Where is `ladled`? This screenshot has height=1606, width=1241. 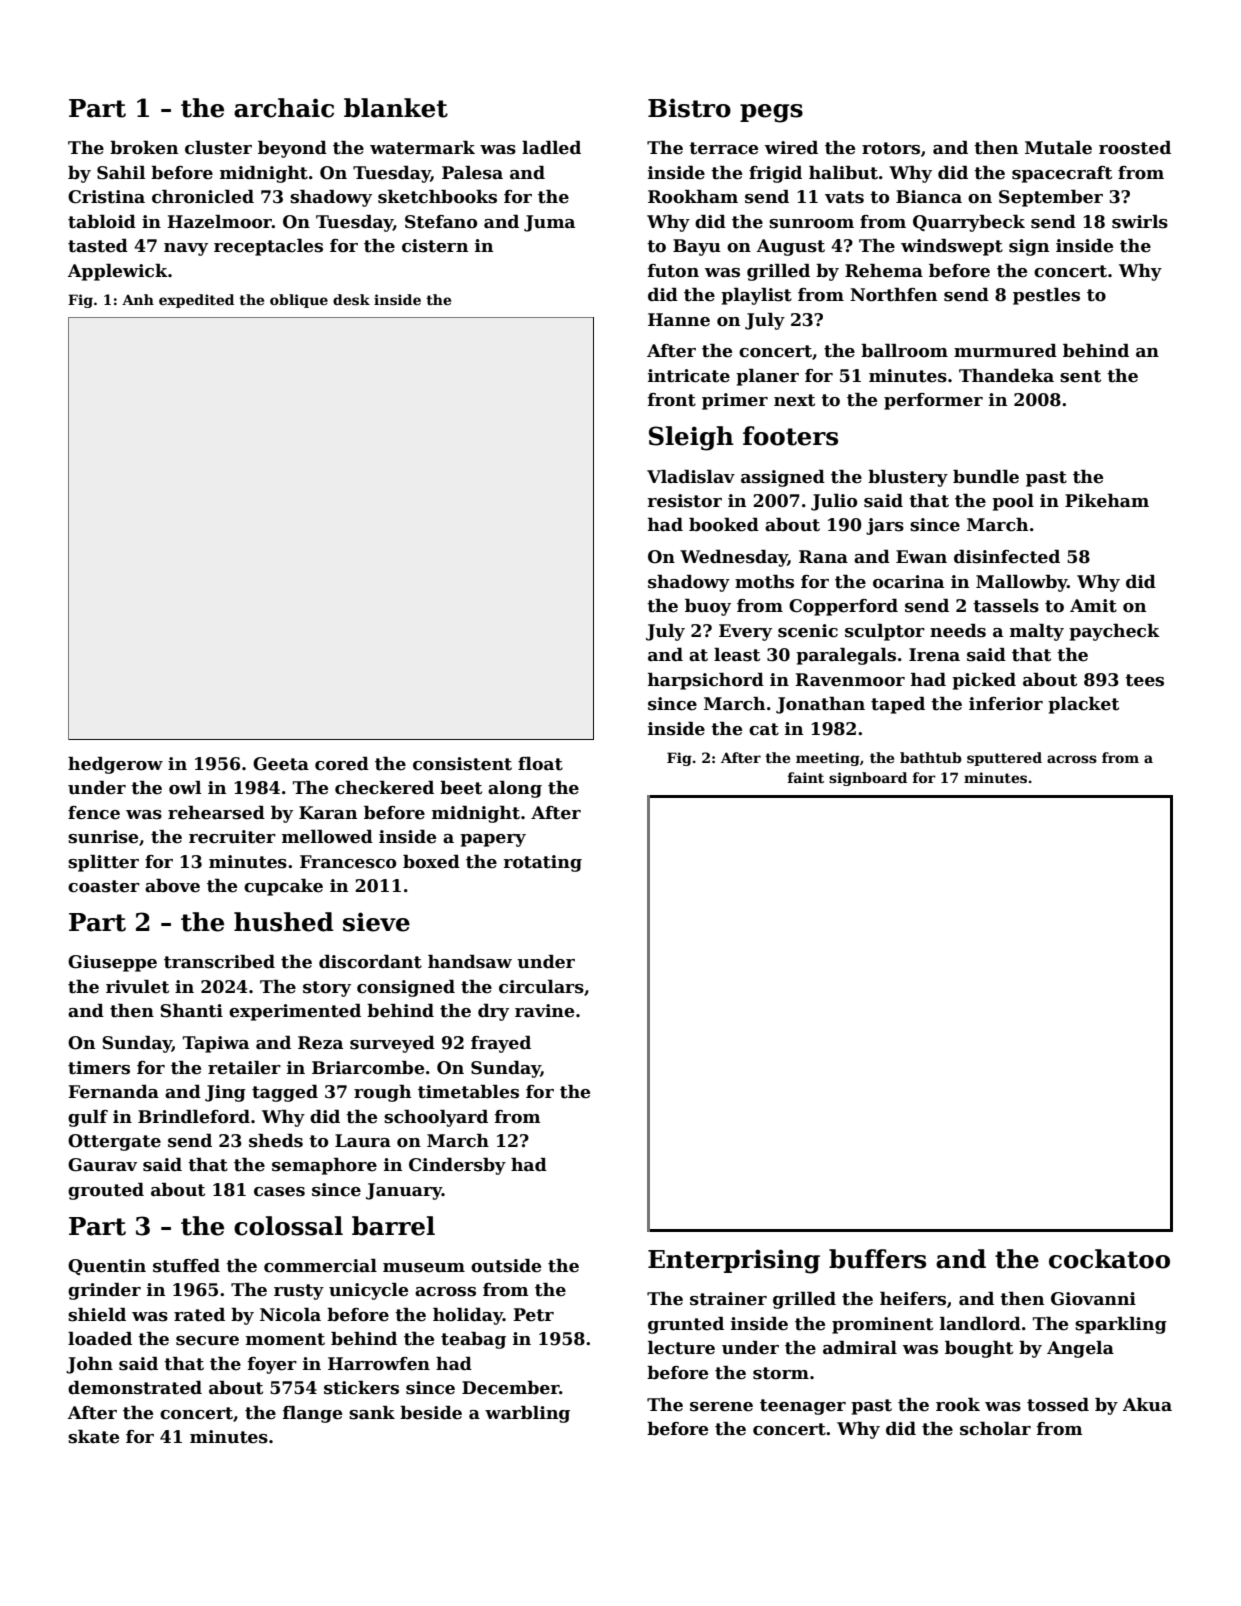 ladled is located at coordinates (551, 148).
